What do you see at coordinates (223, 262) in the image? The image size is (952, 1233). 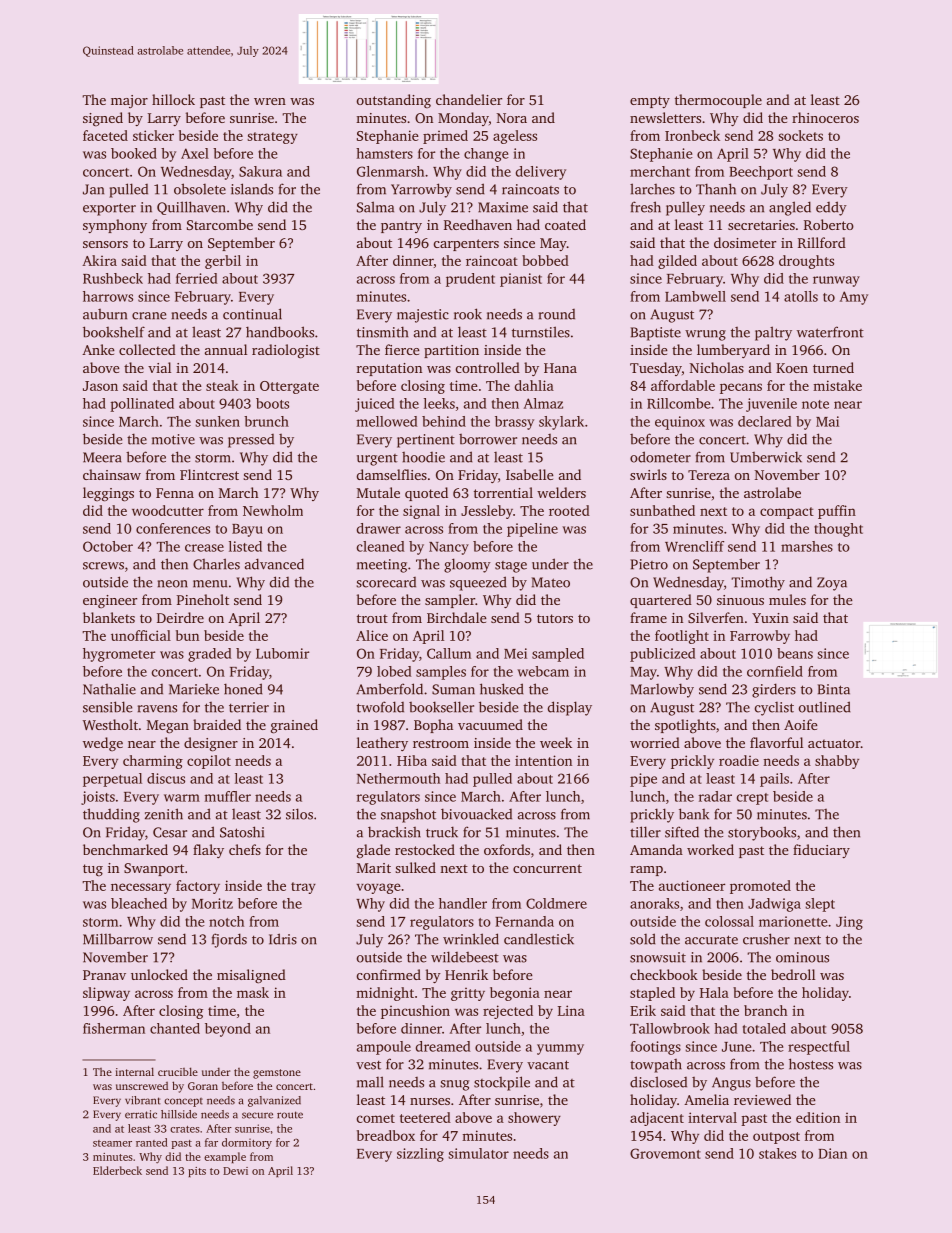 I see `gerbil` at bounding box center [223, 262].
